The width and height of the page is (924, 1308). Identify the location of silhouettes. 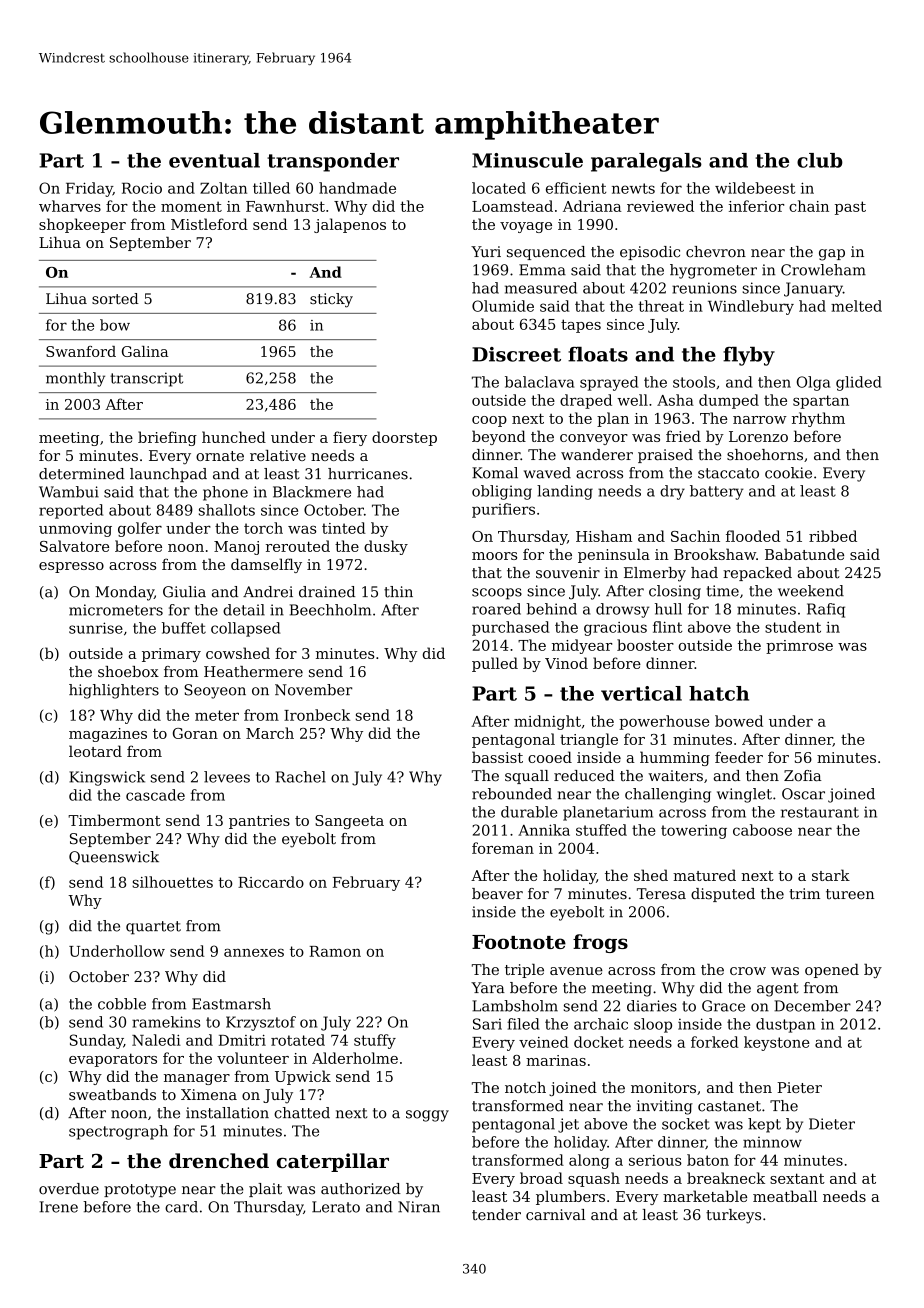
(172, 882).
